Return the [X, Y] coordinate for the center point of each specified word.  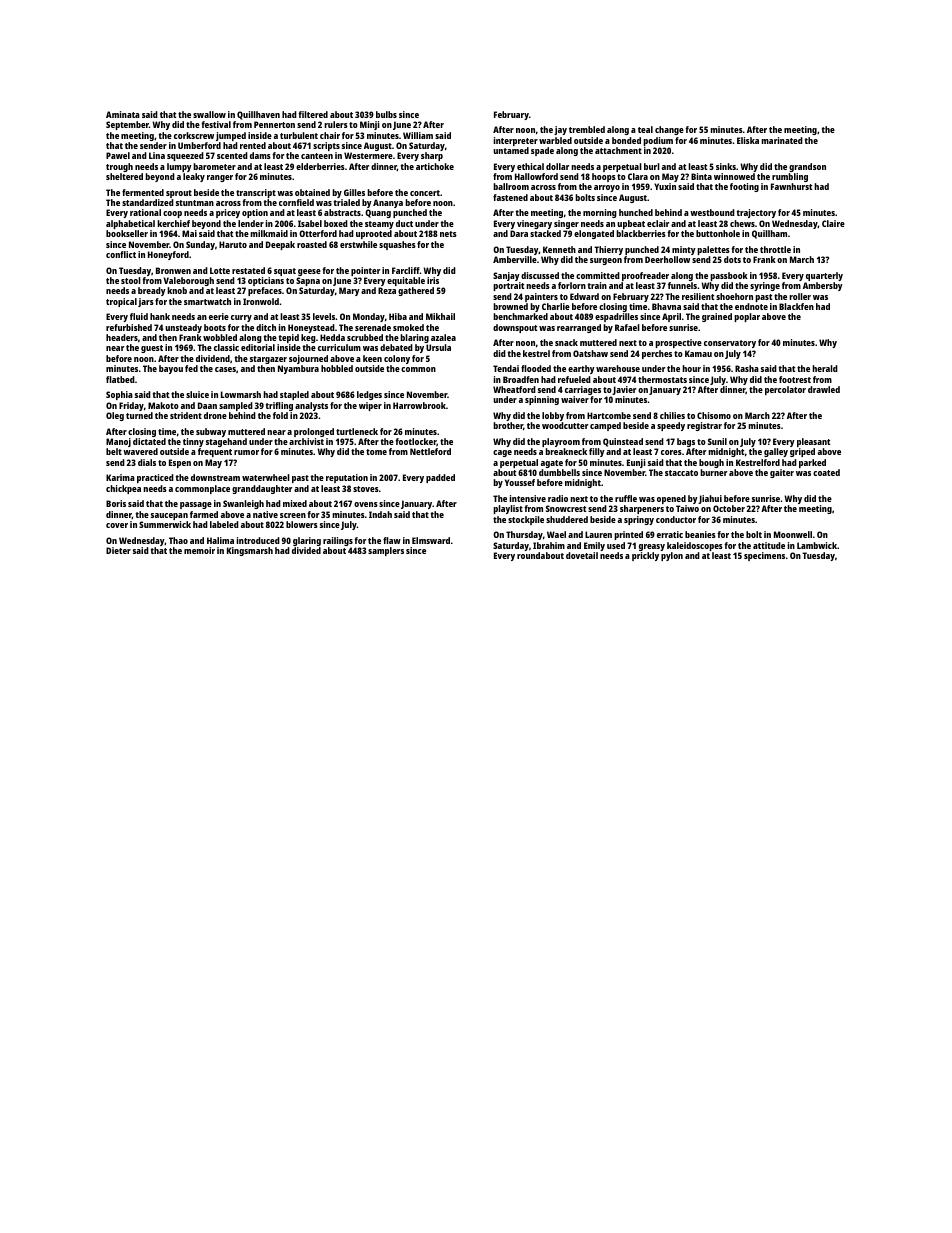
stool [131, 280]
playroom [561, 442]
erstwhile [358, 244]
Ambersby [823, 286]
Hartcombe [609, 415]
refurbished [129, 327]
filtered [313, 114]
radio [558, 498]
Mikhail [440, 316]
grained [717, 317]
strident [186, 415]
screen [293, 515]
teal [645, 129]
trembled [587, 129]
